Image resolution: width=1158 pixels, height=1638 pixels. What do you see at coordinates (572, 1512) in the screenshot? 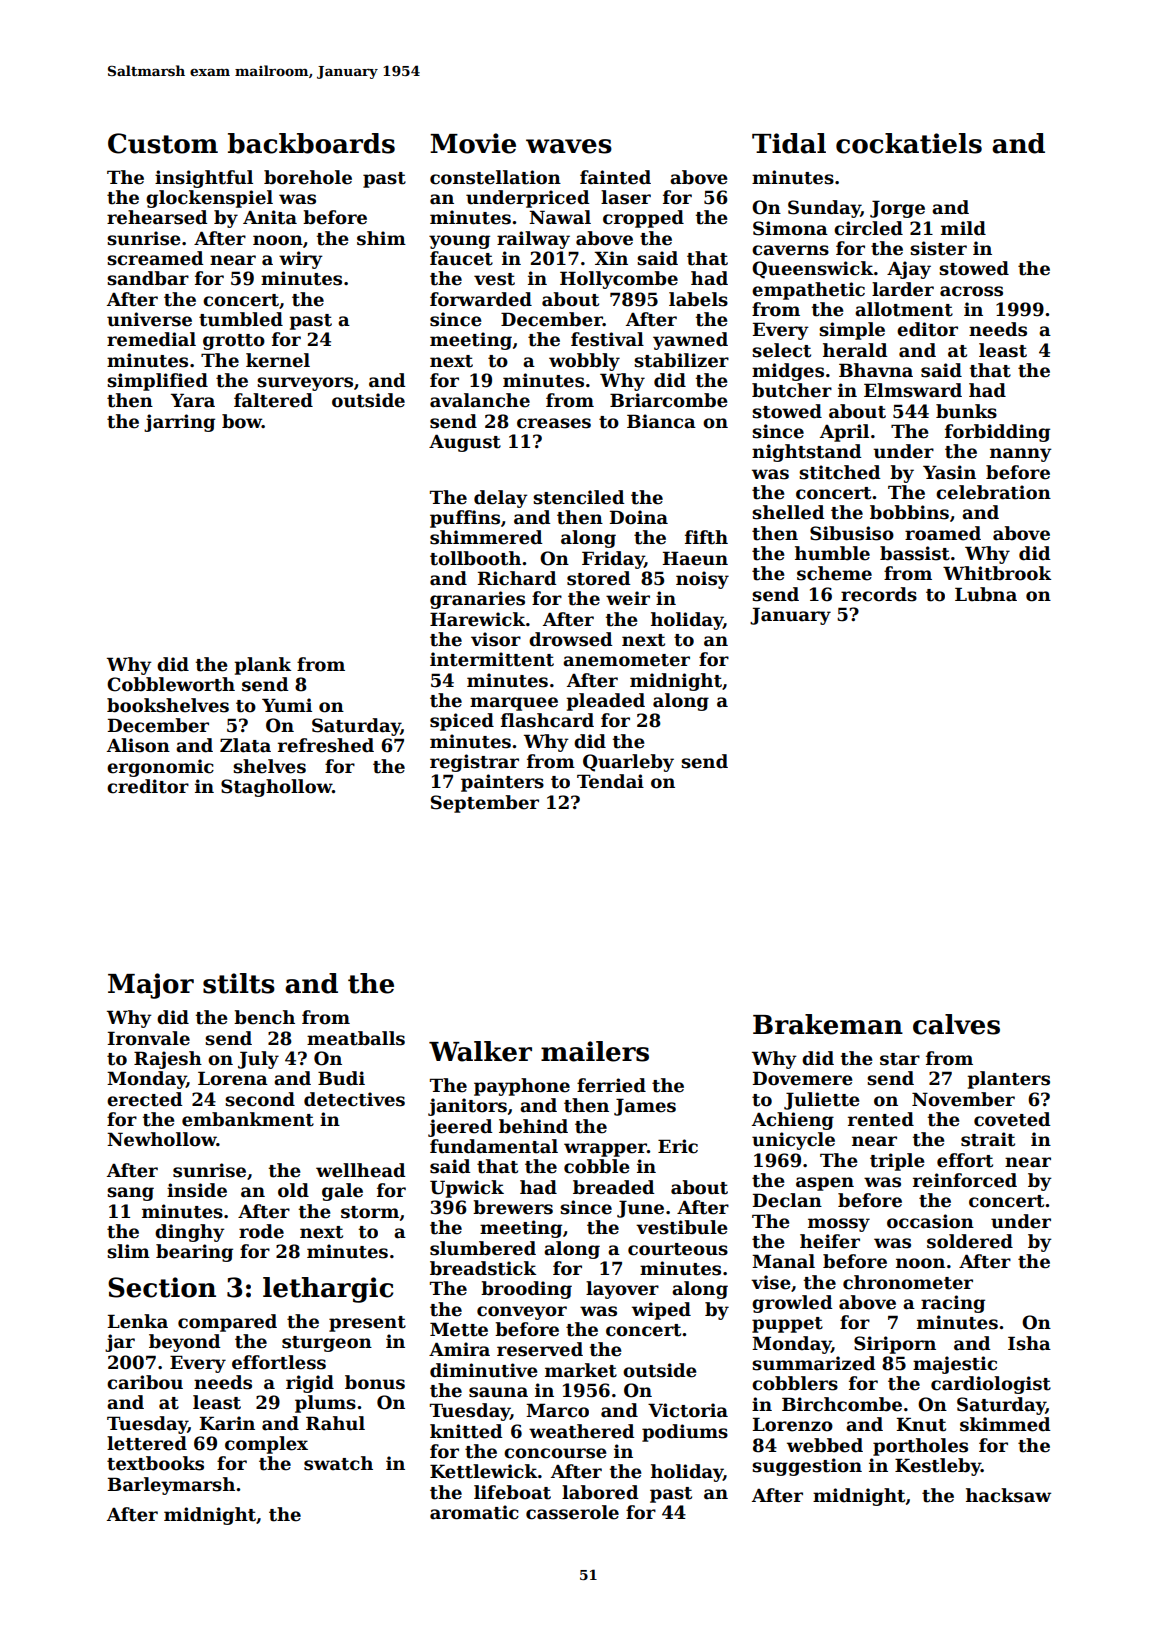
I see `casserole` at bounding box center [572, 1512].
